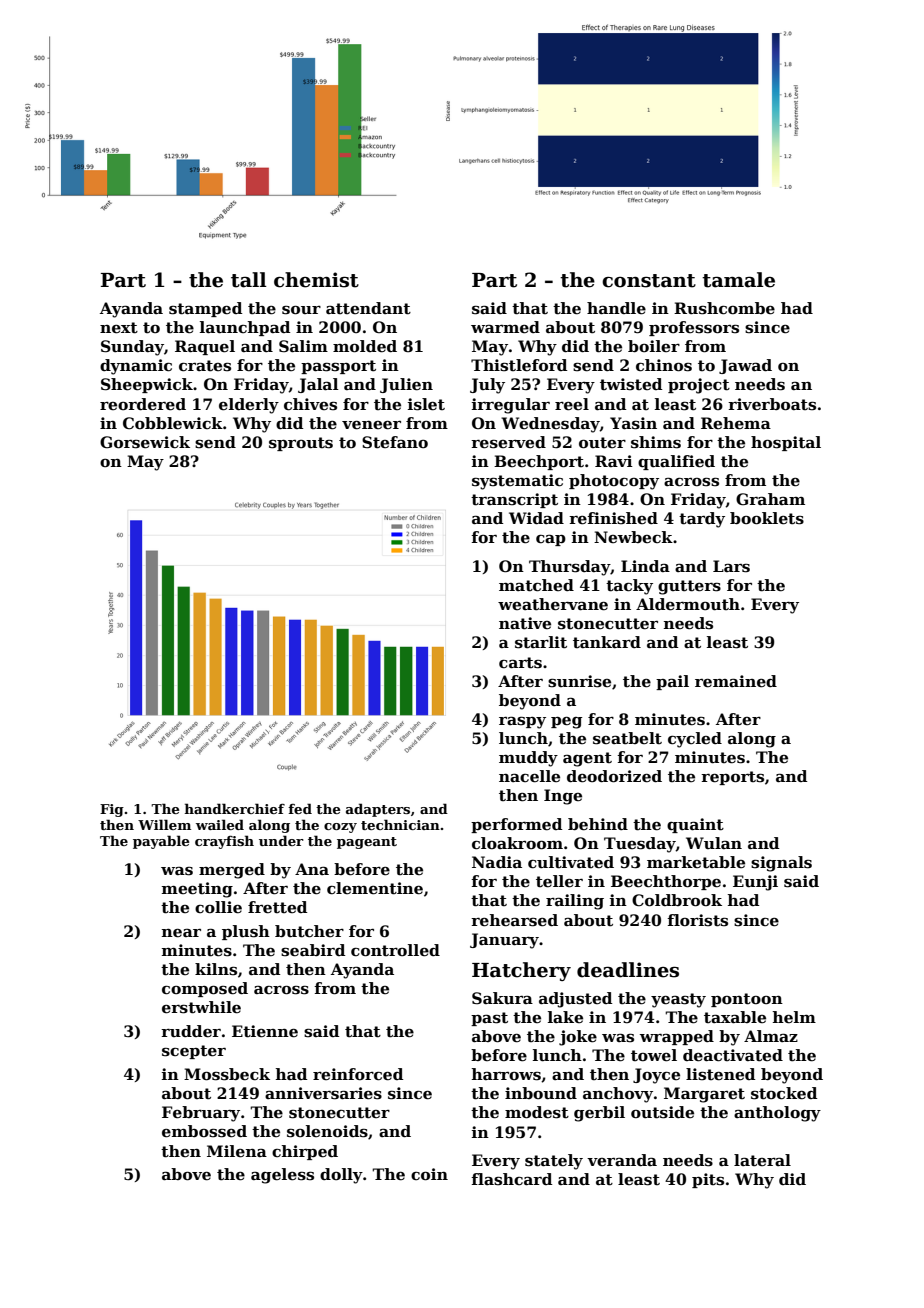 The image size is (924, 1308). Describe the element at coordinates (649, 281) in the screenshot. I see `constant` at that location.
